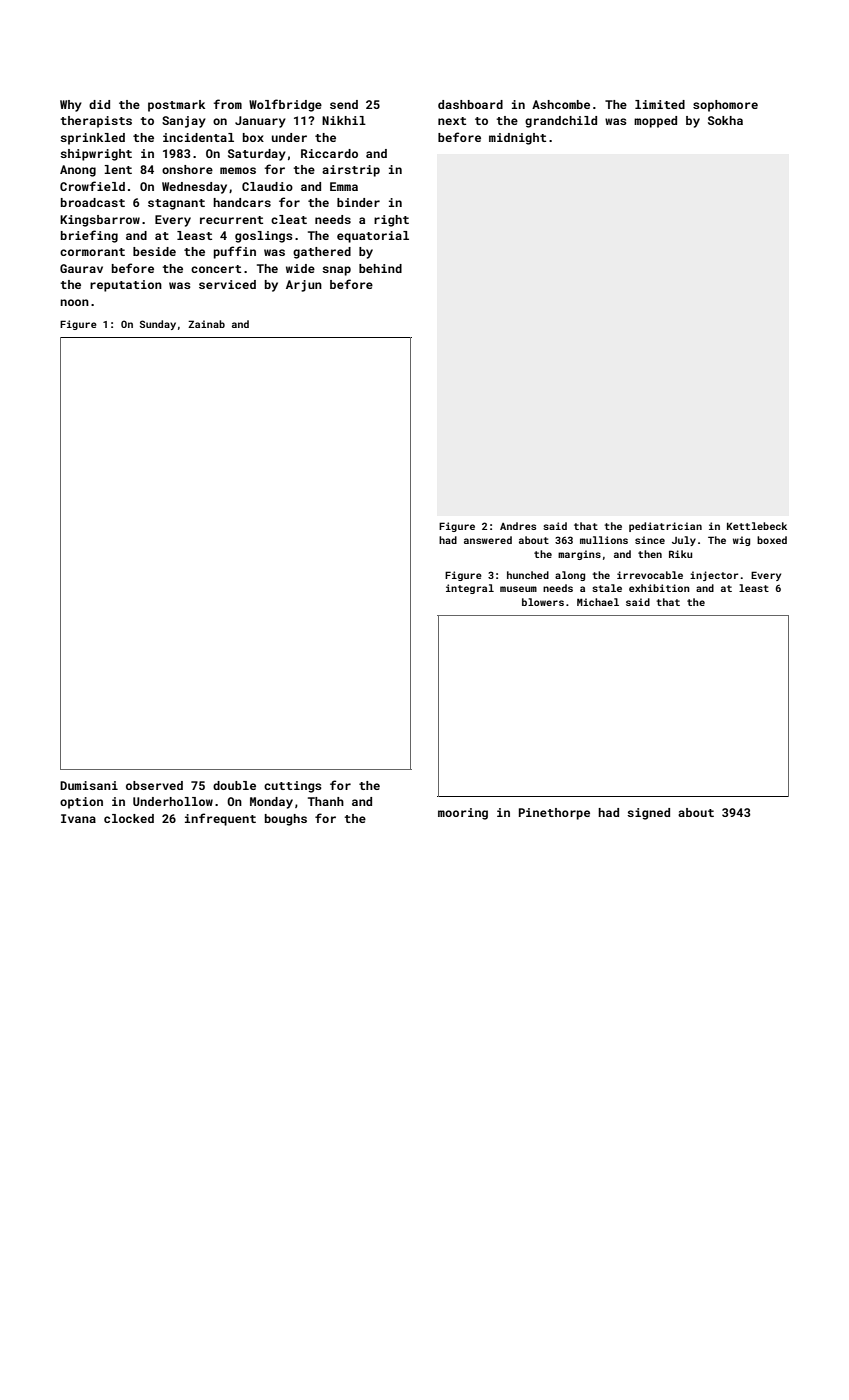  What do you see at coordinates (220, 819) in the page?
I see `infrequent` at bounding box center [220, 819].
